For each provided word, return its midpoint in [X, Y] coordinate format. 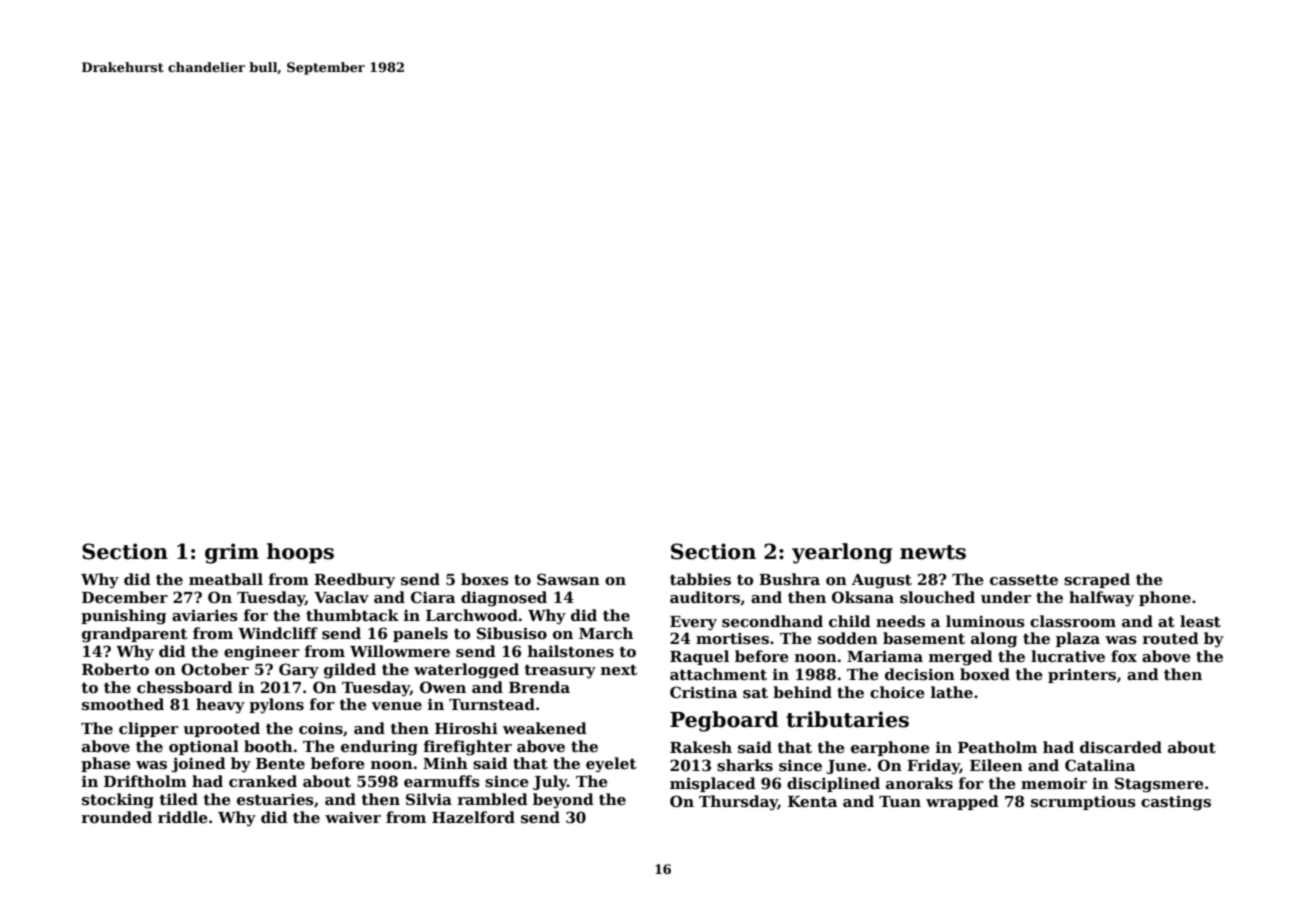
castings [1176, 803]
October [215, 669]
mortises [732, 638]
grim [232, 553]
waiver [353, 817]
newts [933, 552]
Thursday [738, 803]
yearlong [842, 553]
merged [961, 658]
